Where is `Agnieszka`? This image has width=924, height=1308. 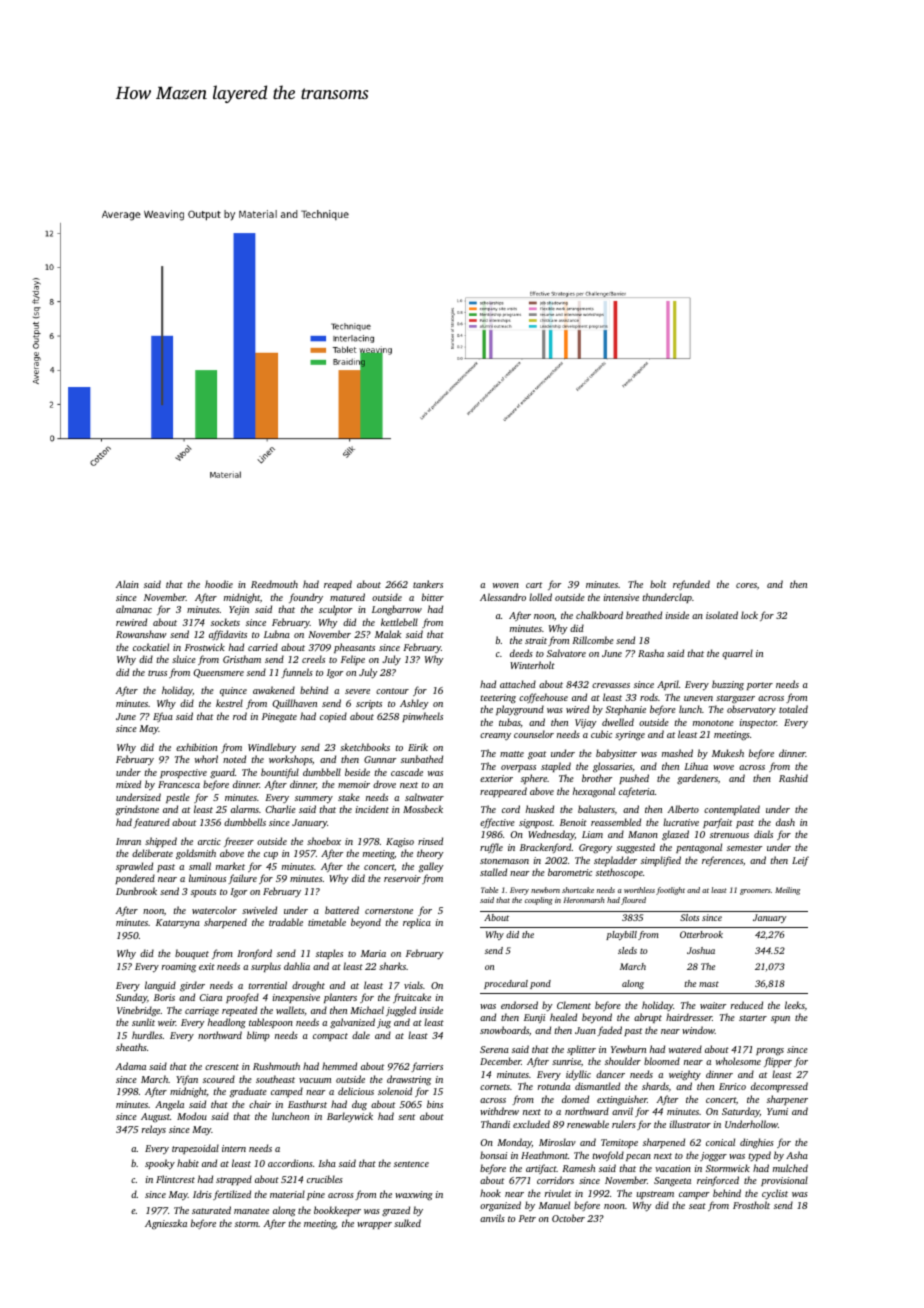 Agnieszka is located at coordinates (166, 1224).
